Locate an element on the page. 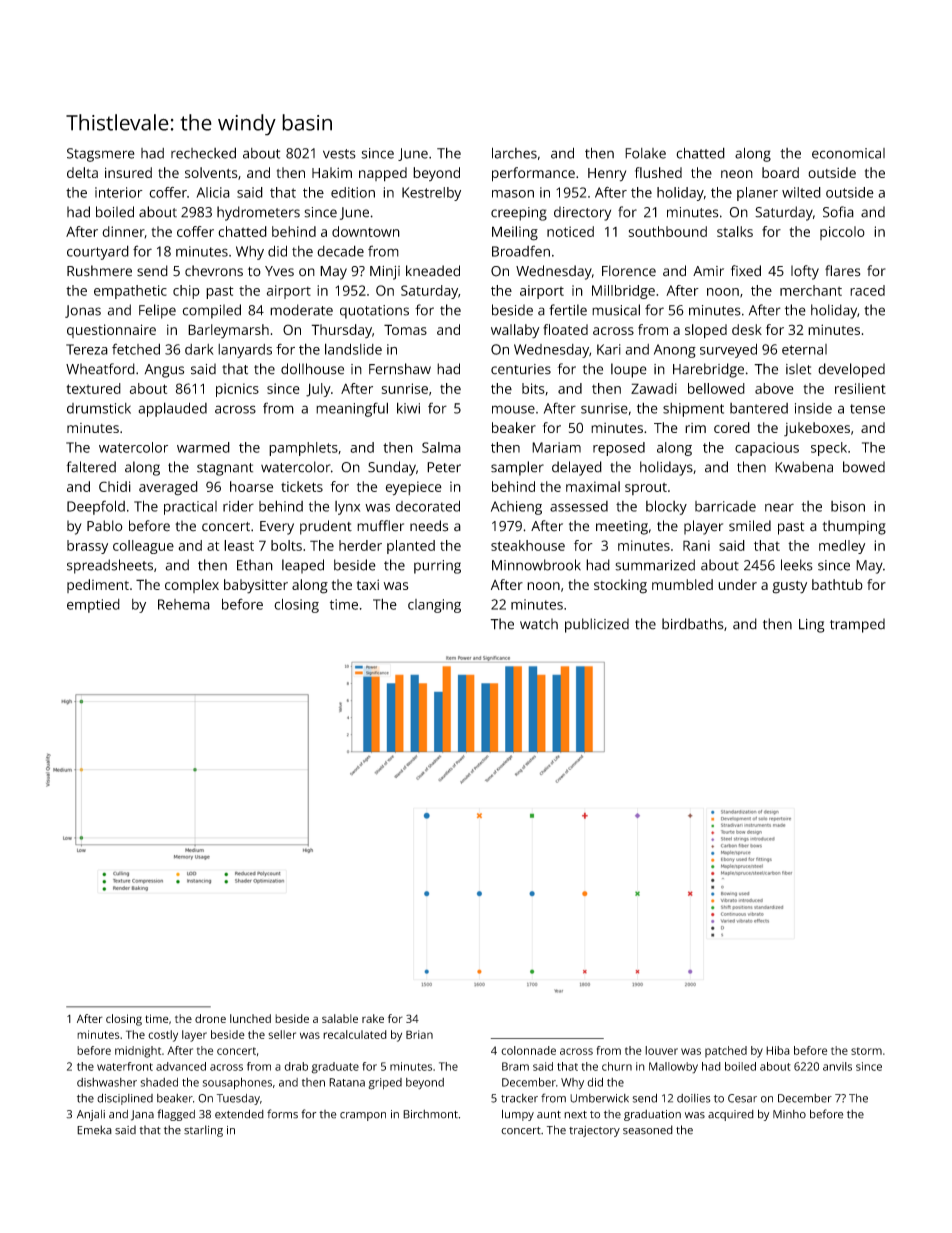  Hiba is located at coordinates (778, 1050).
